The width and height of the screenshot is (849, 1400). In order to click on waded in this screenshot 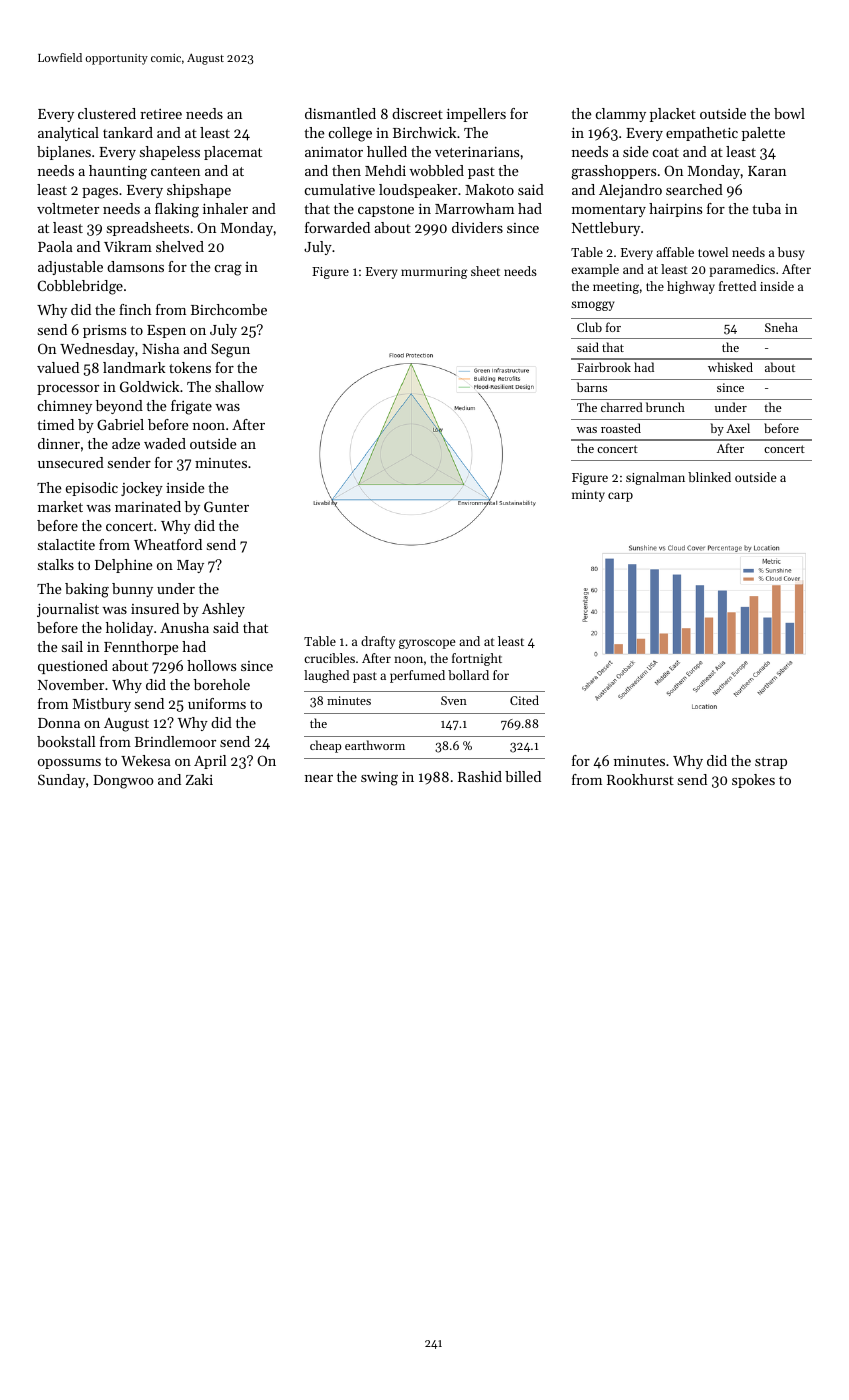, I will do `click(165, 443)`.
